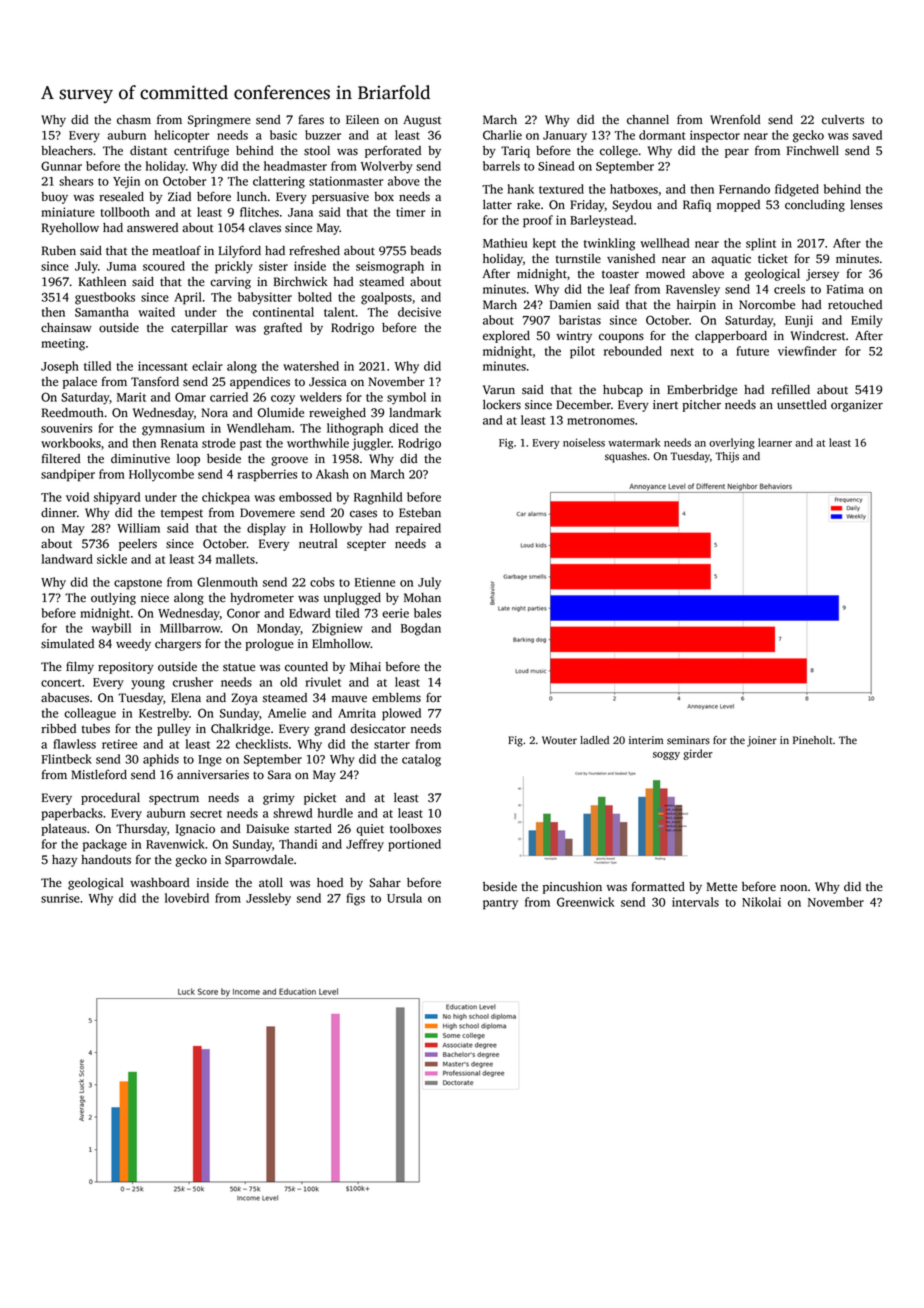  What do you see at coordinates (762, 741) in the document?
I see `joiner` at bounding box center [762, 741].
